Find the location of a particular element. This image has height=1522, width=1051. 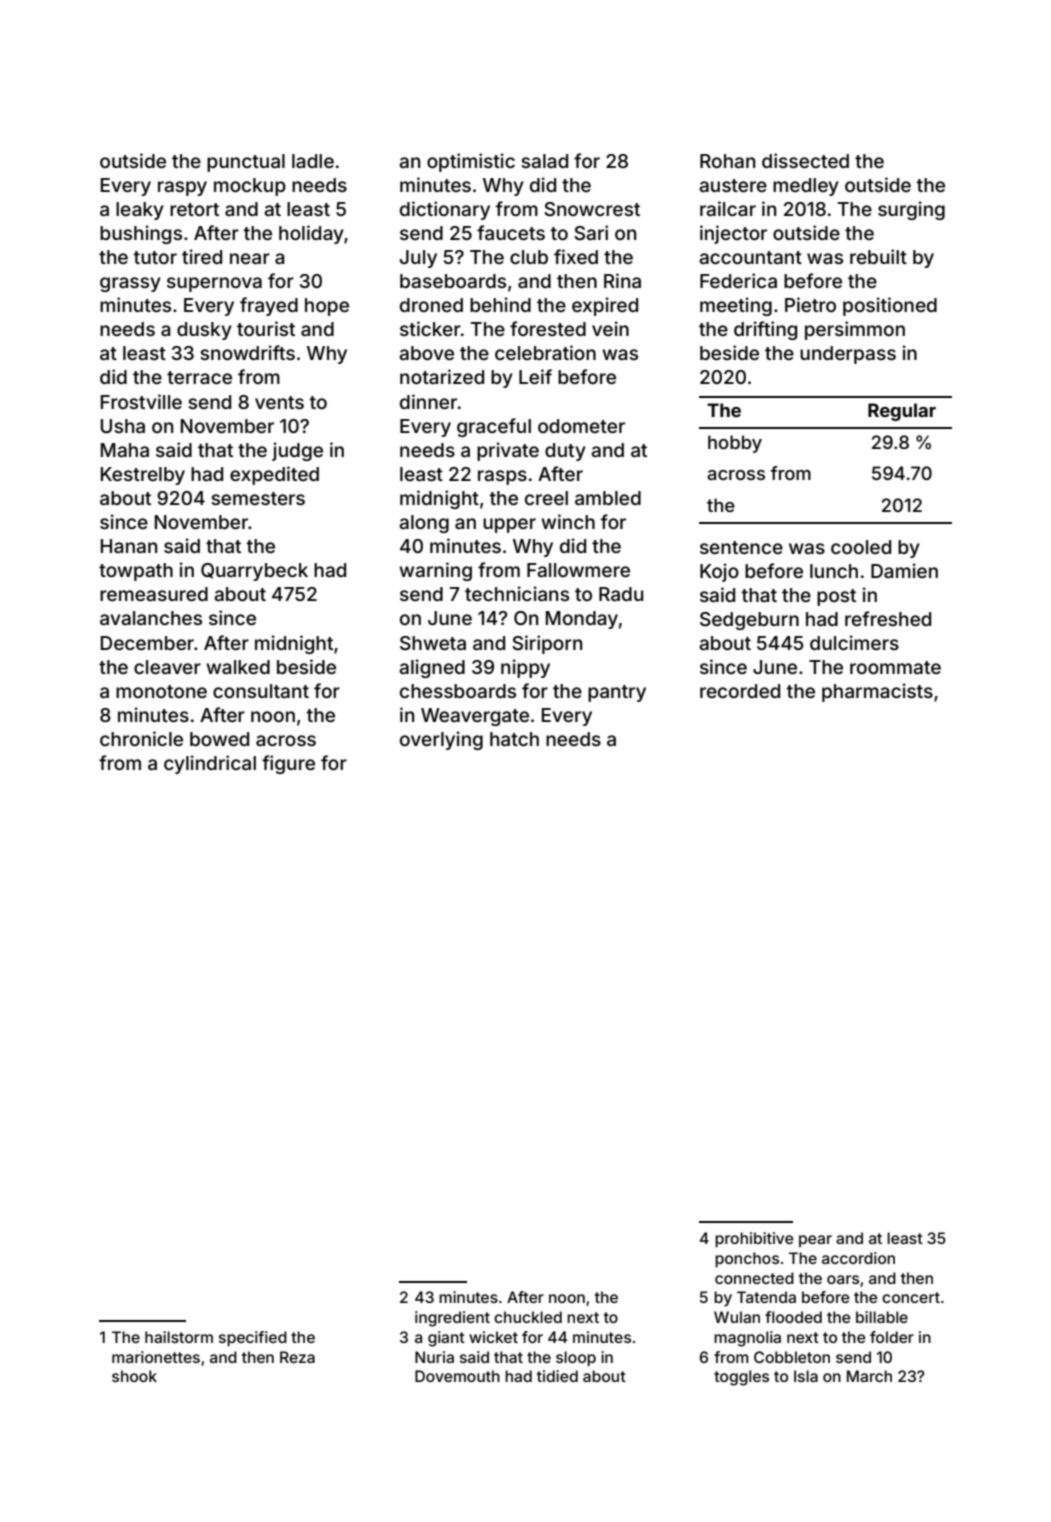

mockup is located at coordinates (250, 187).
